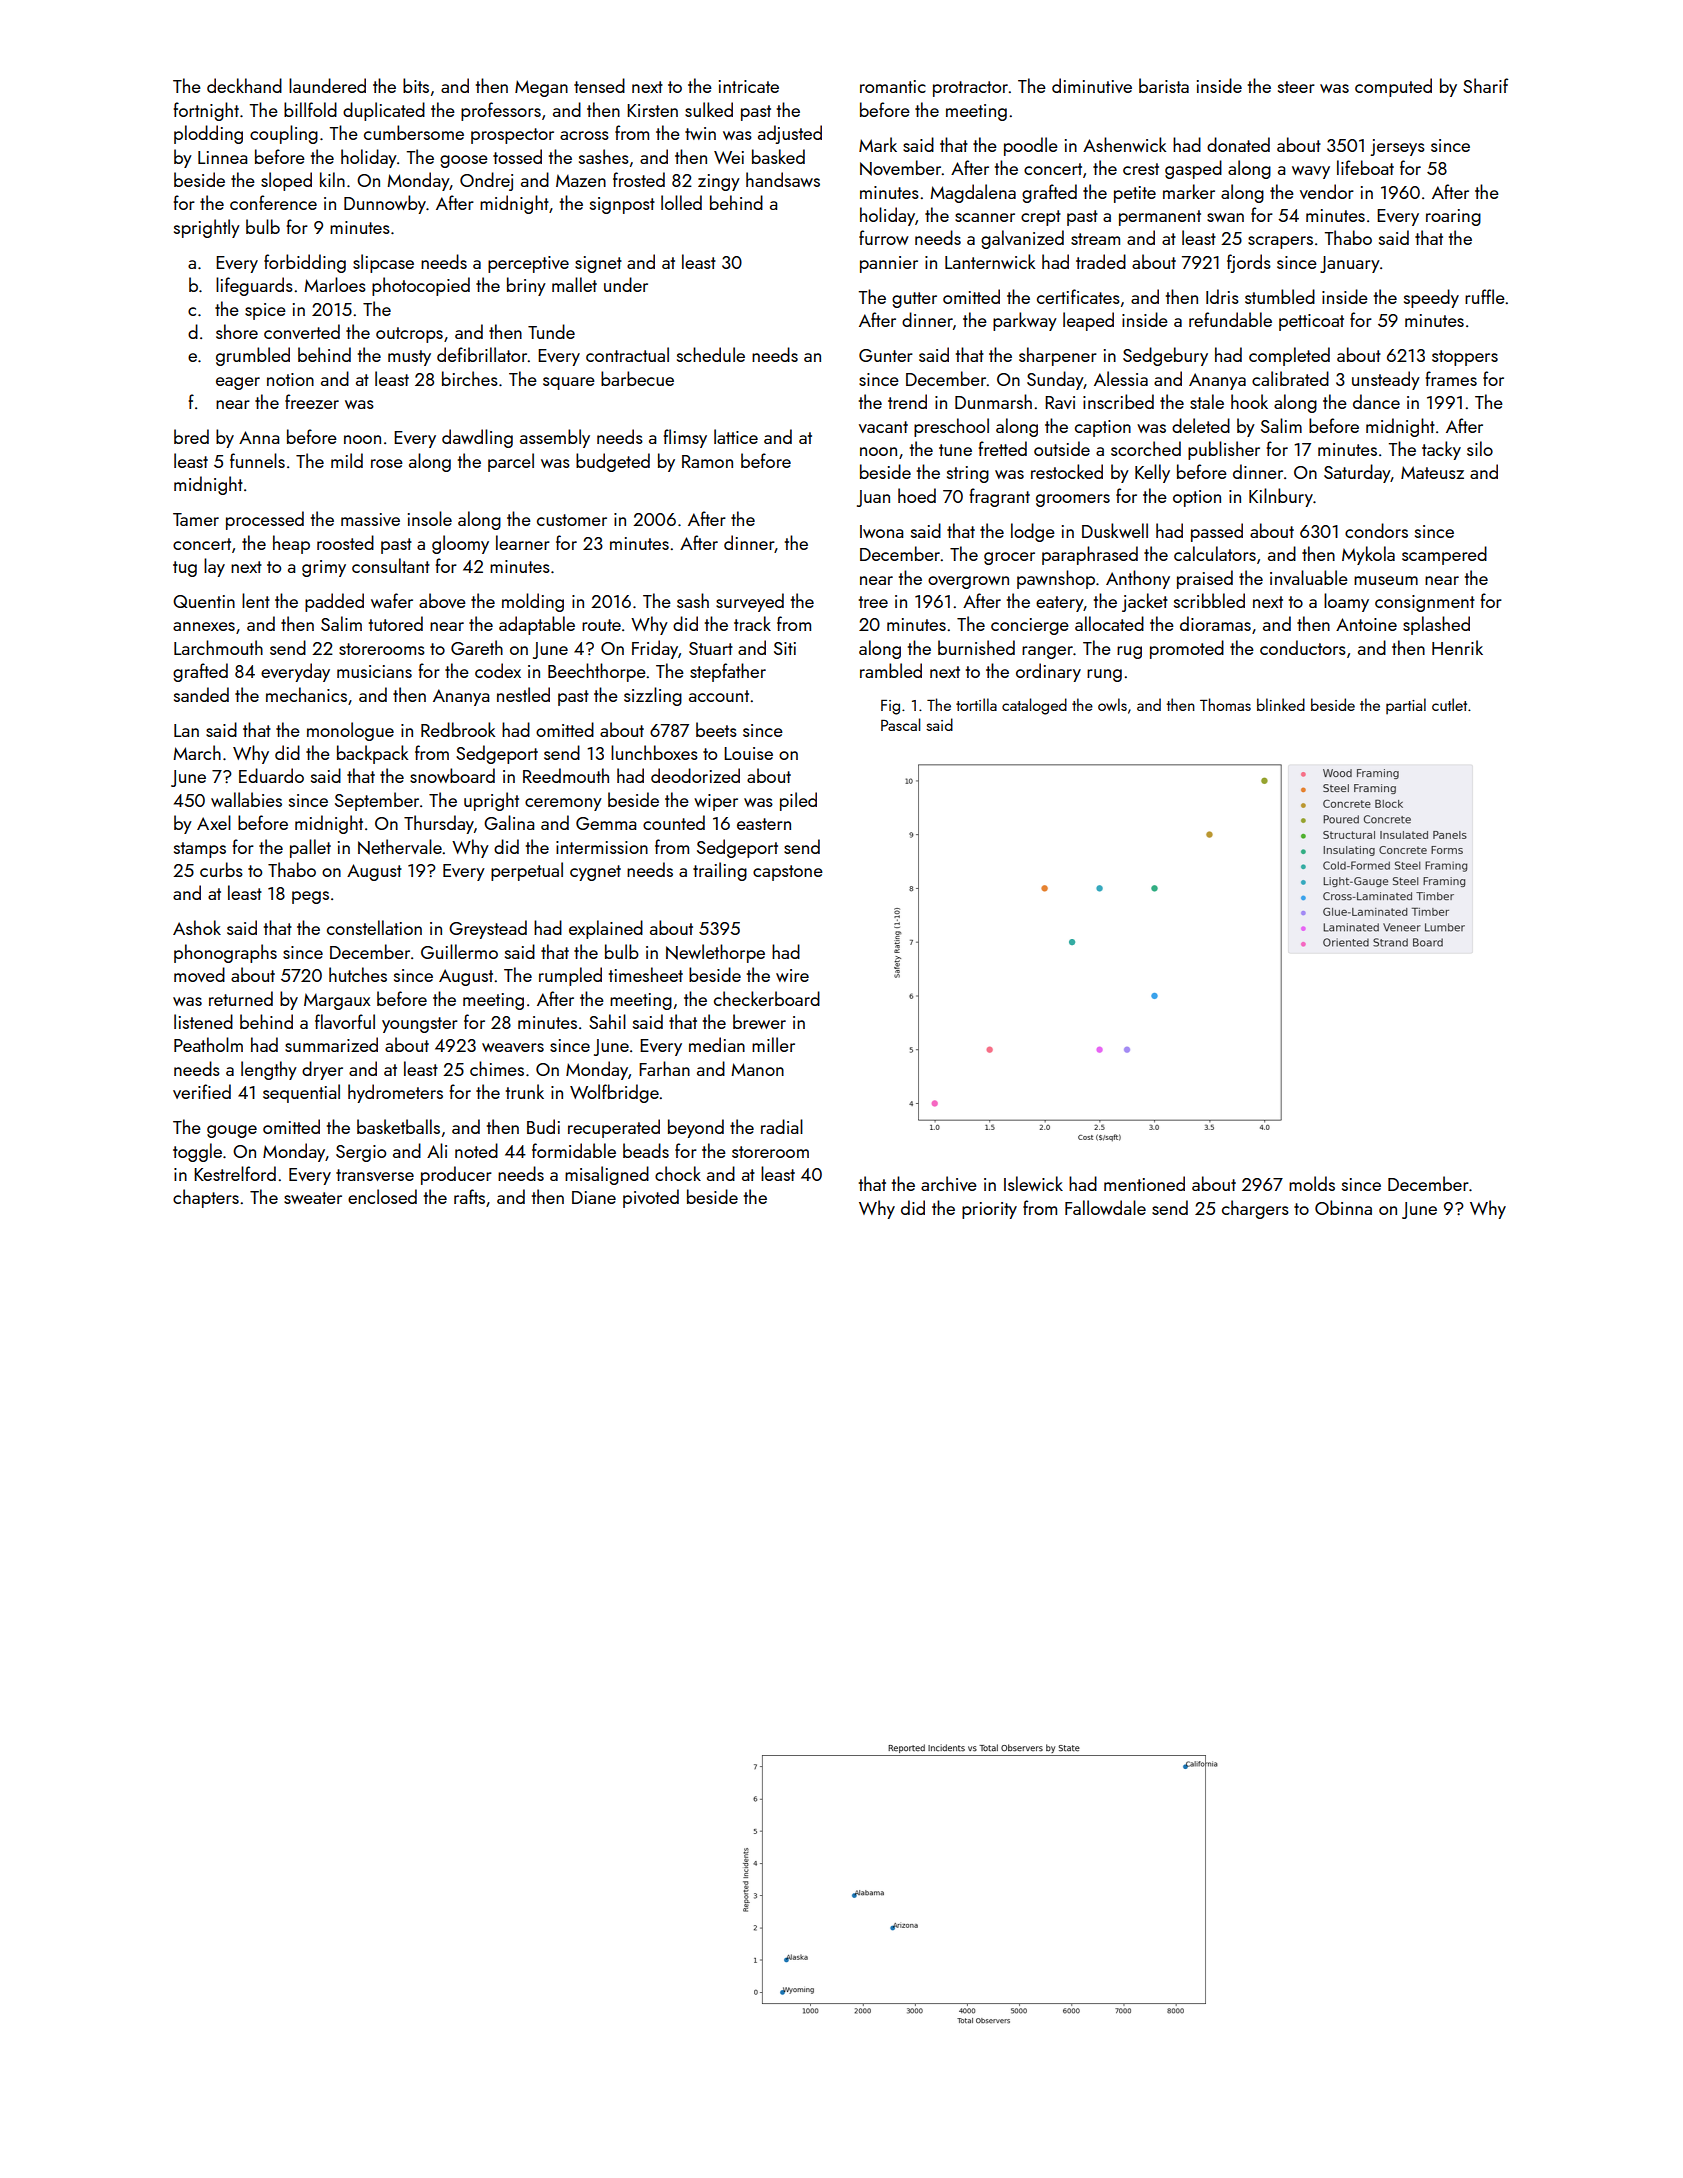 Image resolution: width=1683 pixels, height=2178 pixels. What do you see at coordinates (720, 871) in the document?
I see `trailing` at bounding box center [720, 871].
